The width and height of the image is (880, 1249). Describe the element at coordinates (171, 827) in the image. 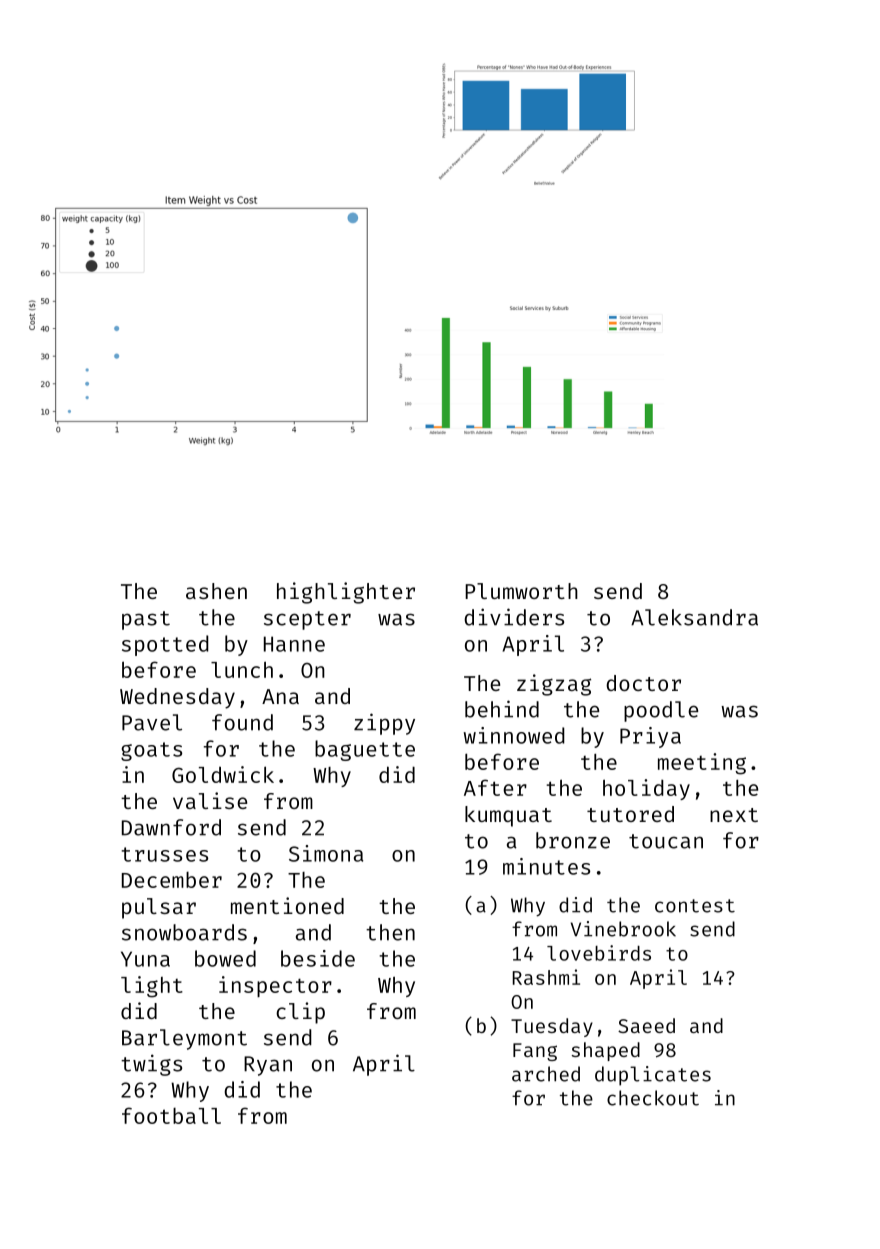

I see `Dawnford` at that location.
